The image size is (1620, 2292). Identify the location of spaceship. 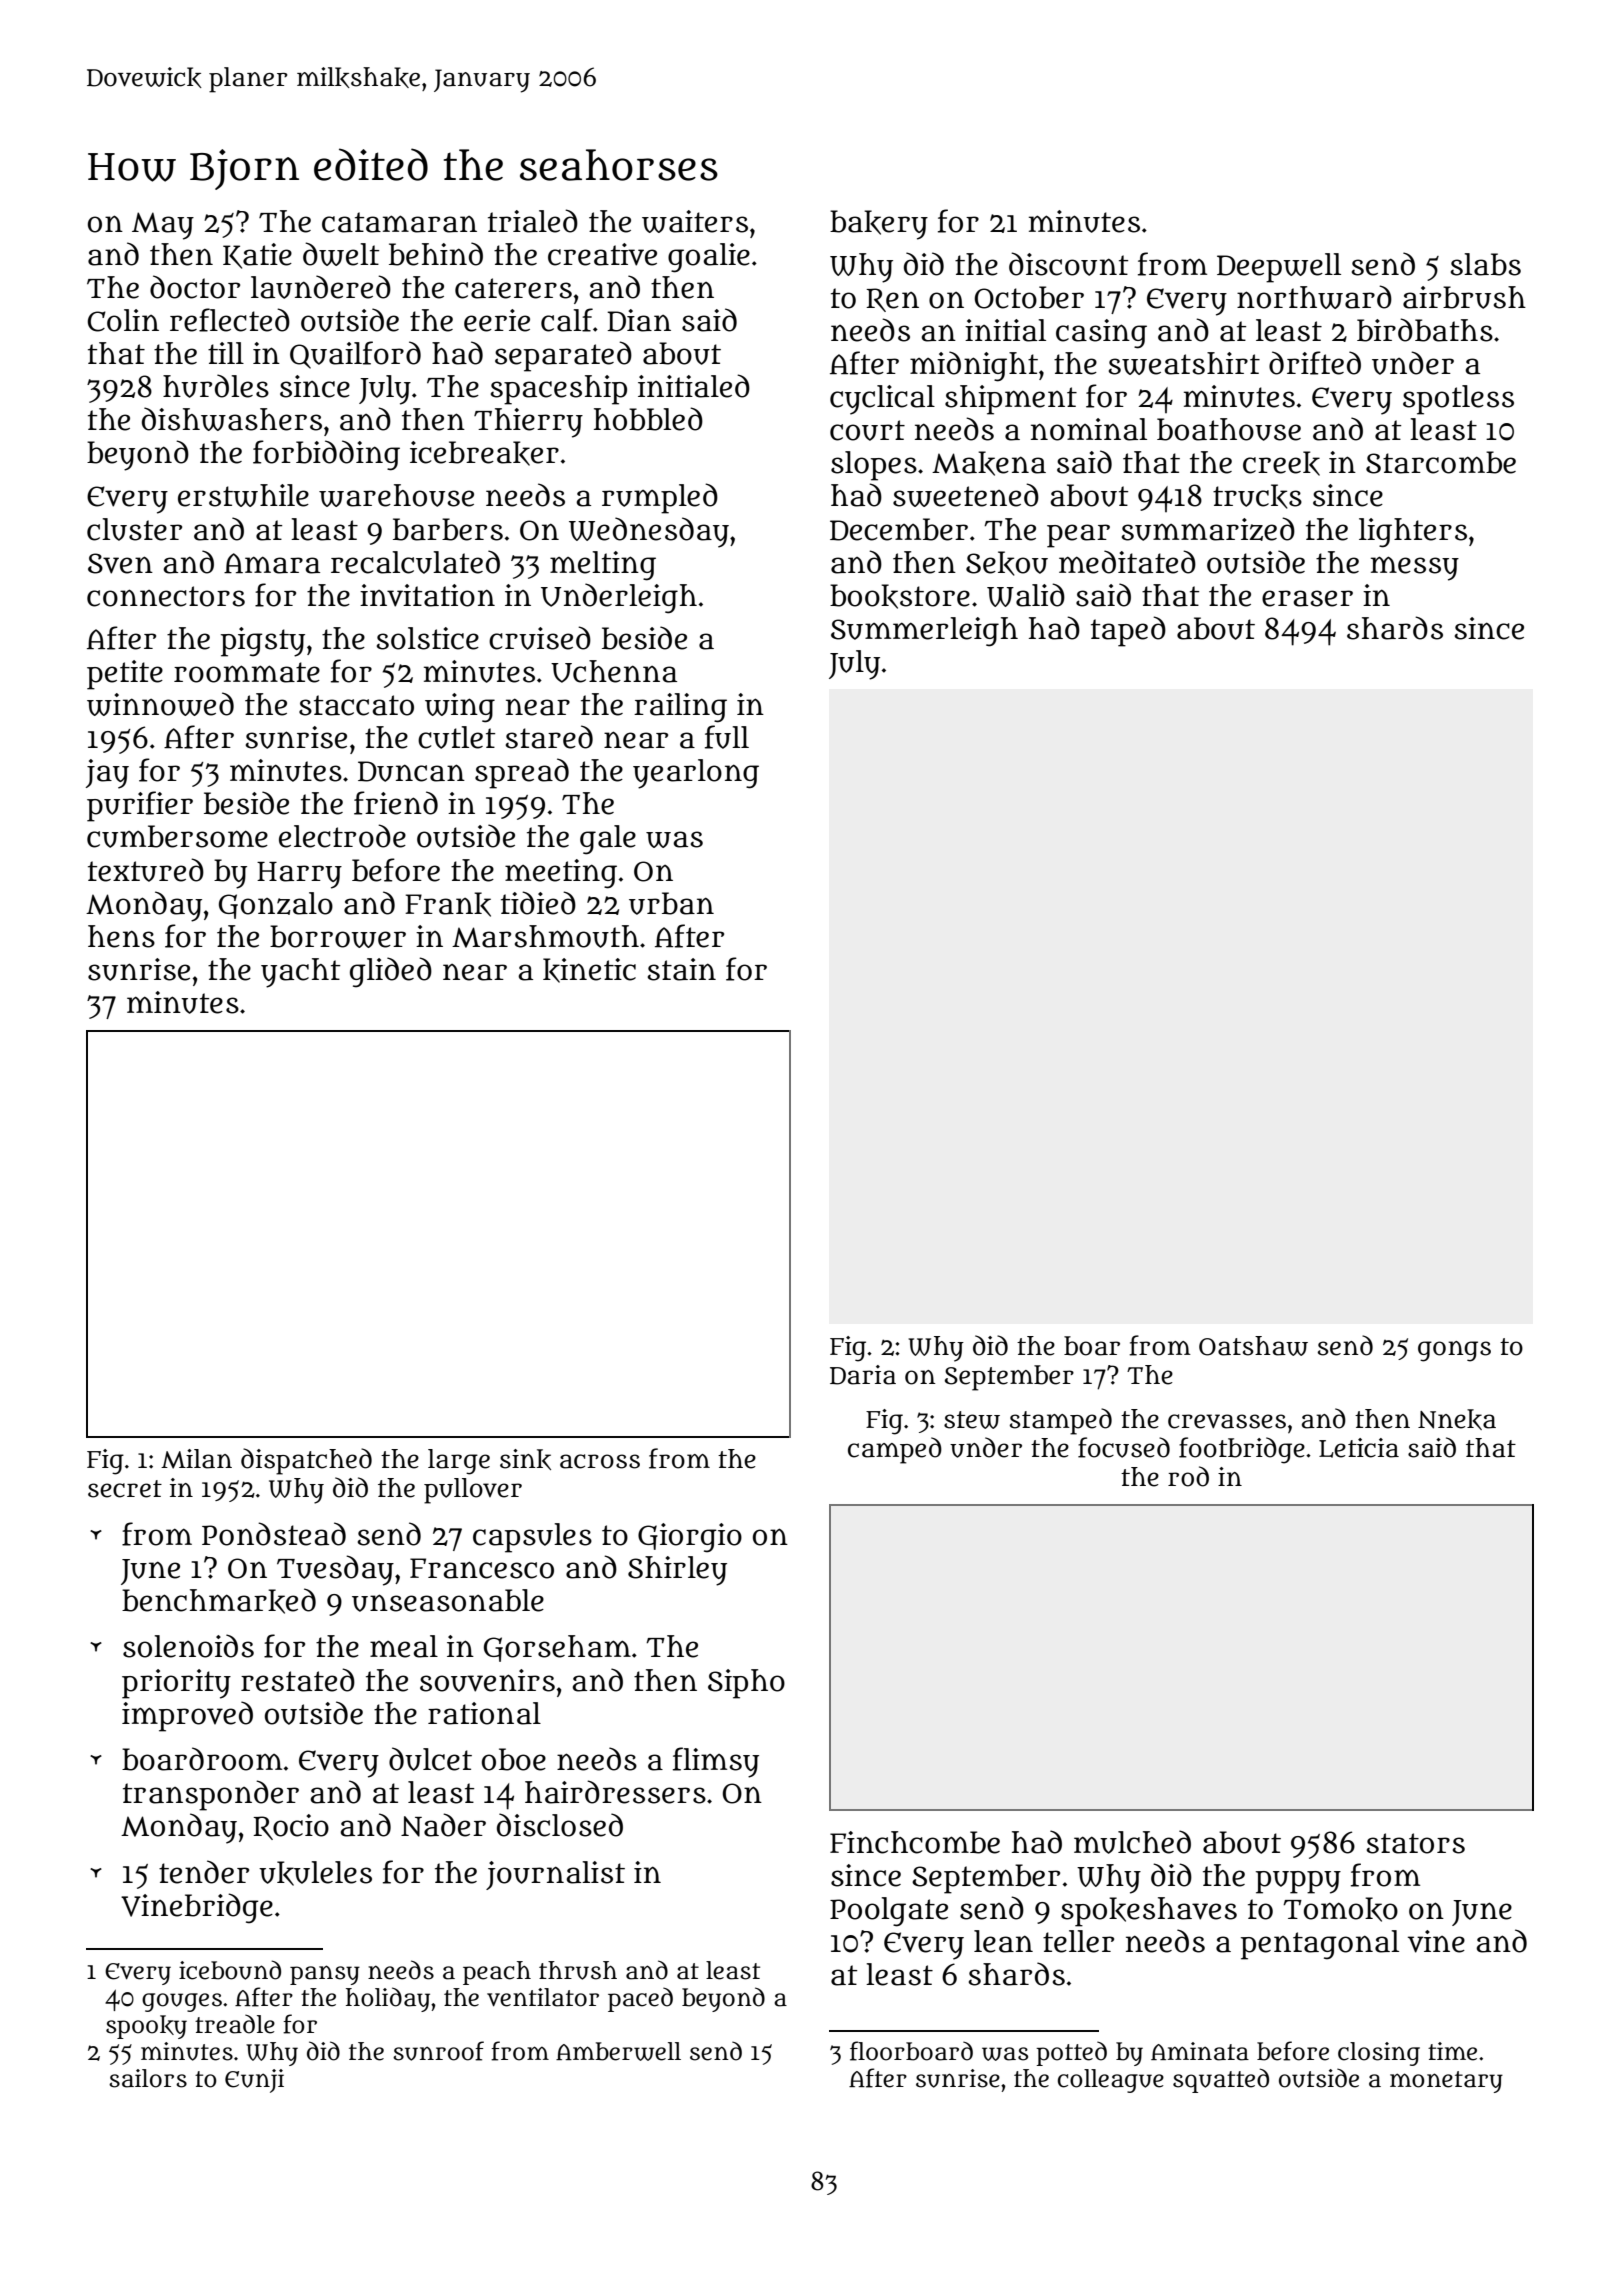
(559, 390).
